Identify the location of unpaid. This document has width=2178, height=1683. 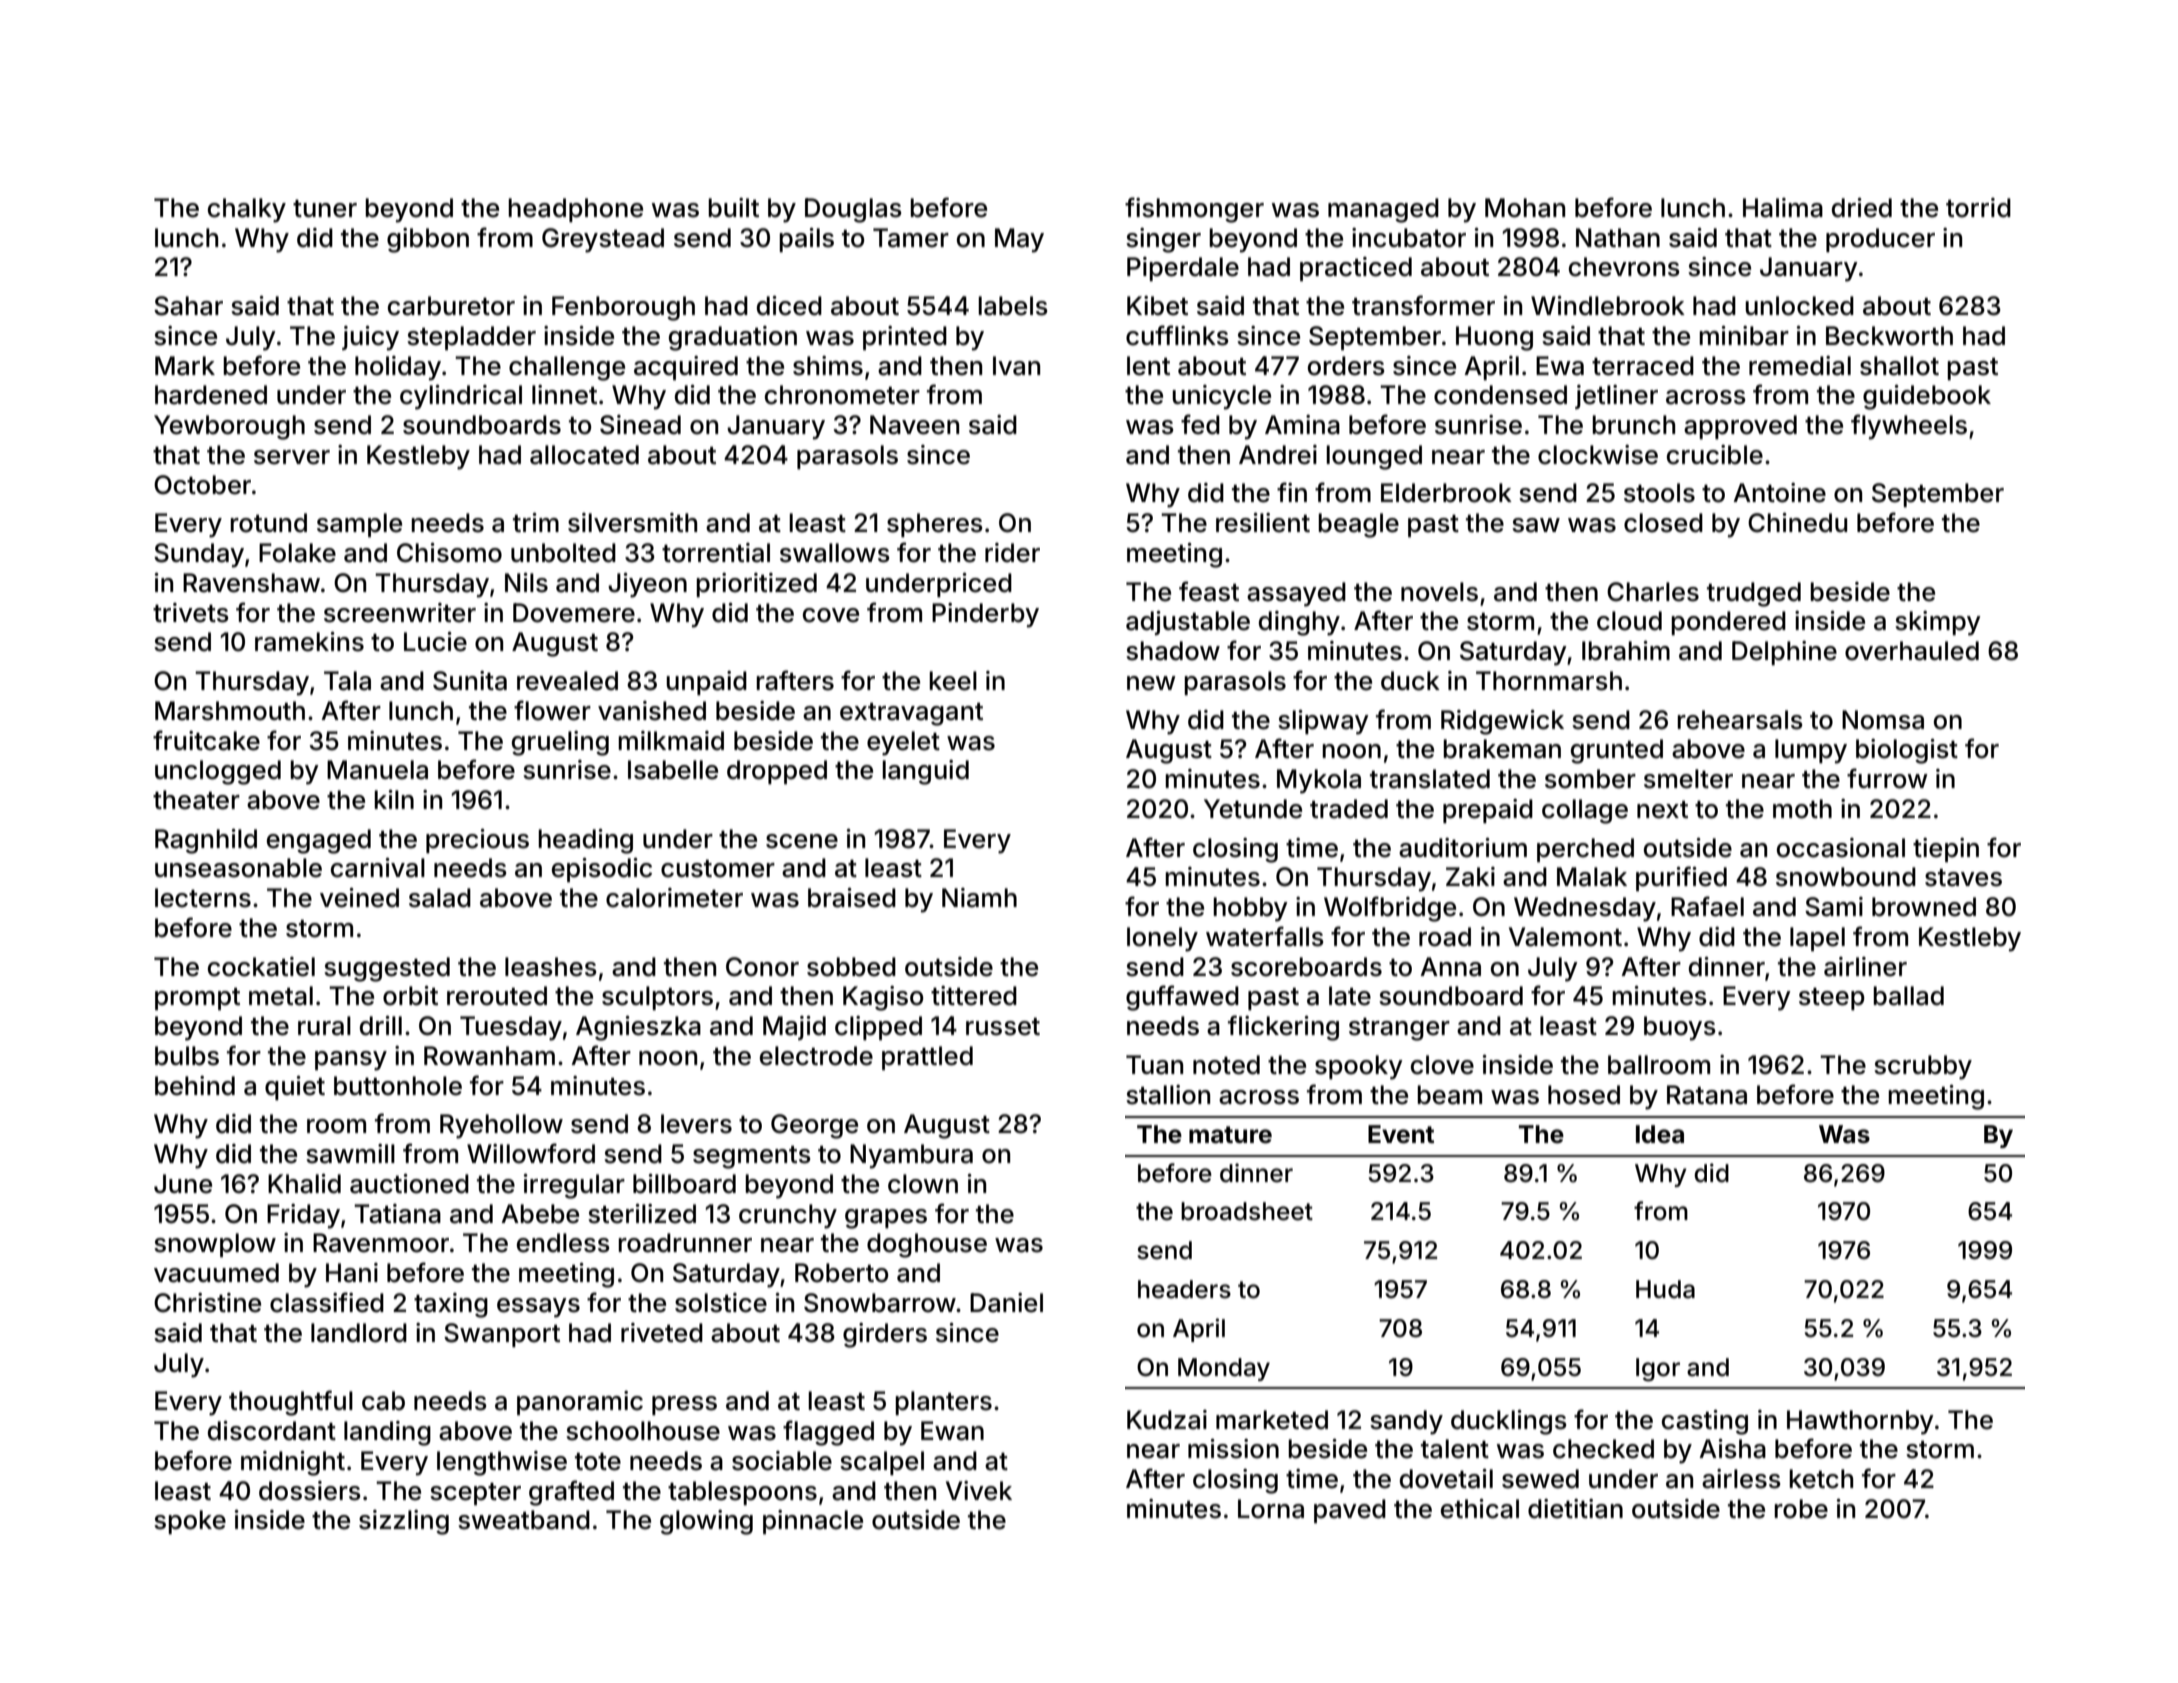
(706, 683).
